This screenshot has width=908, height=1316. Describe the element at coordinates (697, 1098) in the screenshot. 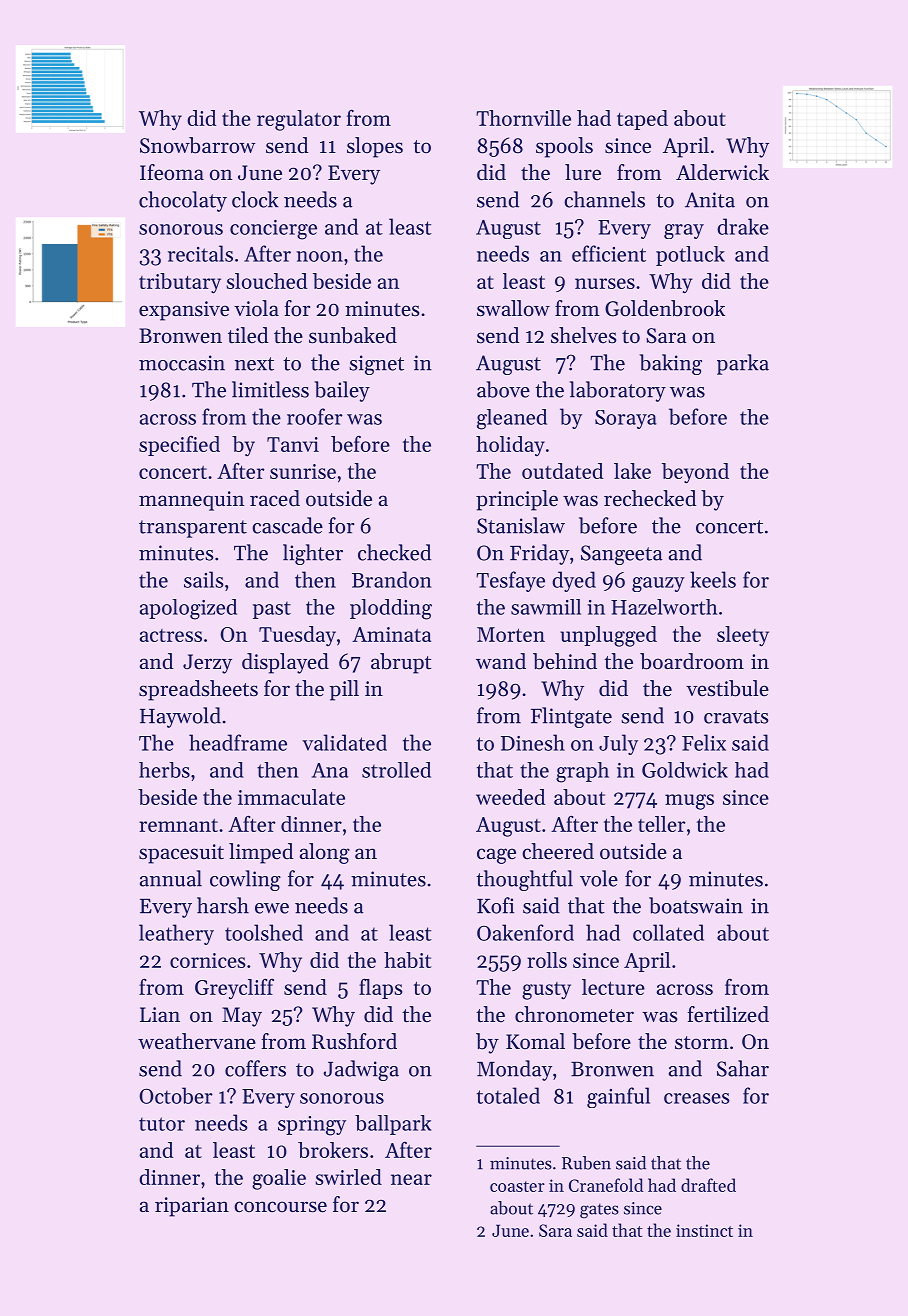

I see `creases` at that location.
